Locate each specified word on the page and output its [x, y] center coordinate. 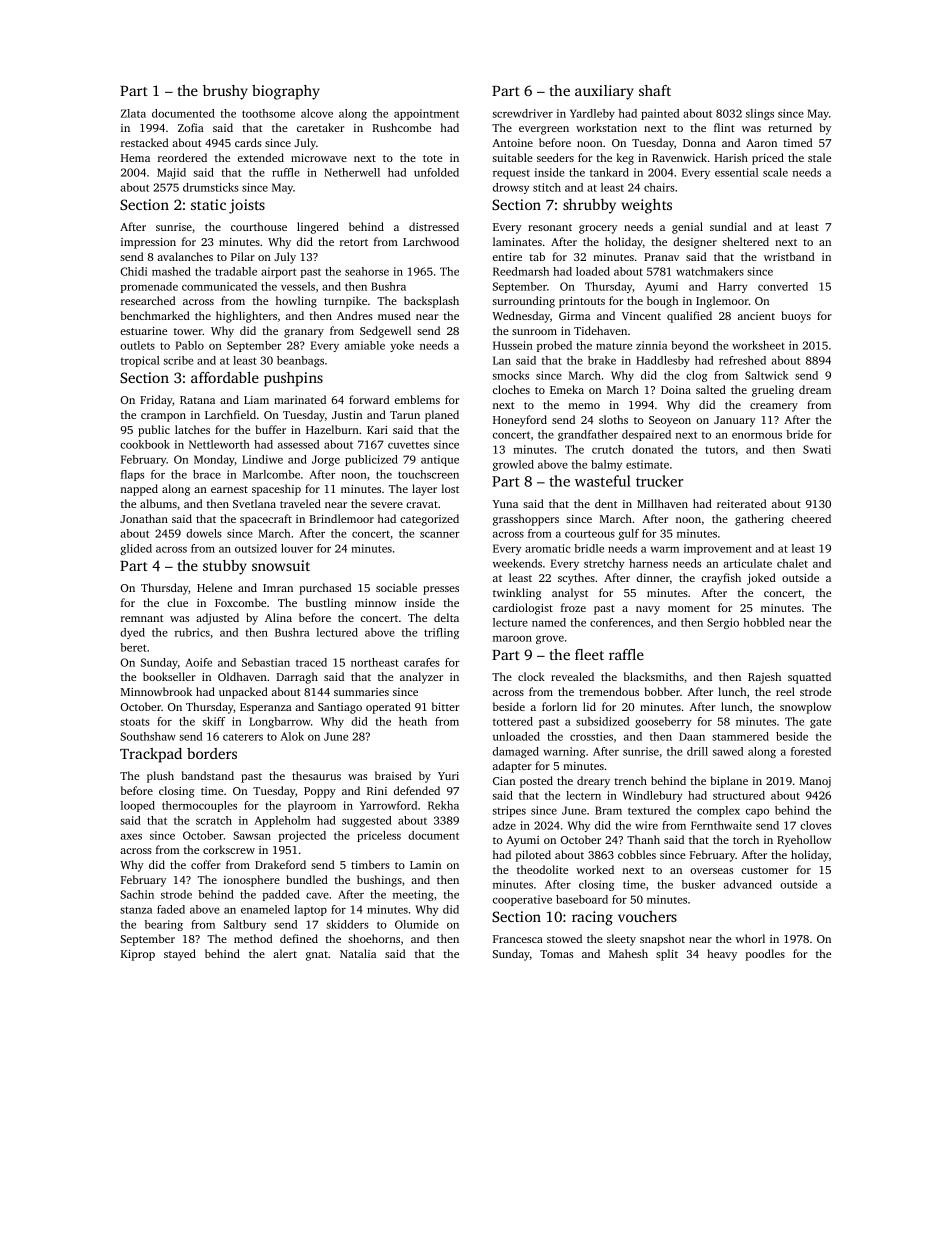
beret [133, 647]
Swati [817, 449]
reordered [182, 157]
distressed [434, 226]
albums [158, 503]
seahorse [367, 271]
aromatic [548, 548]
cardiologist [523, 609]
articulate [747, 563]
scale [775, 172]
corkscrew [229, 849]
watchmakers [710, 271]
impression [148, 243]
